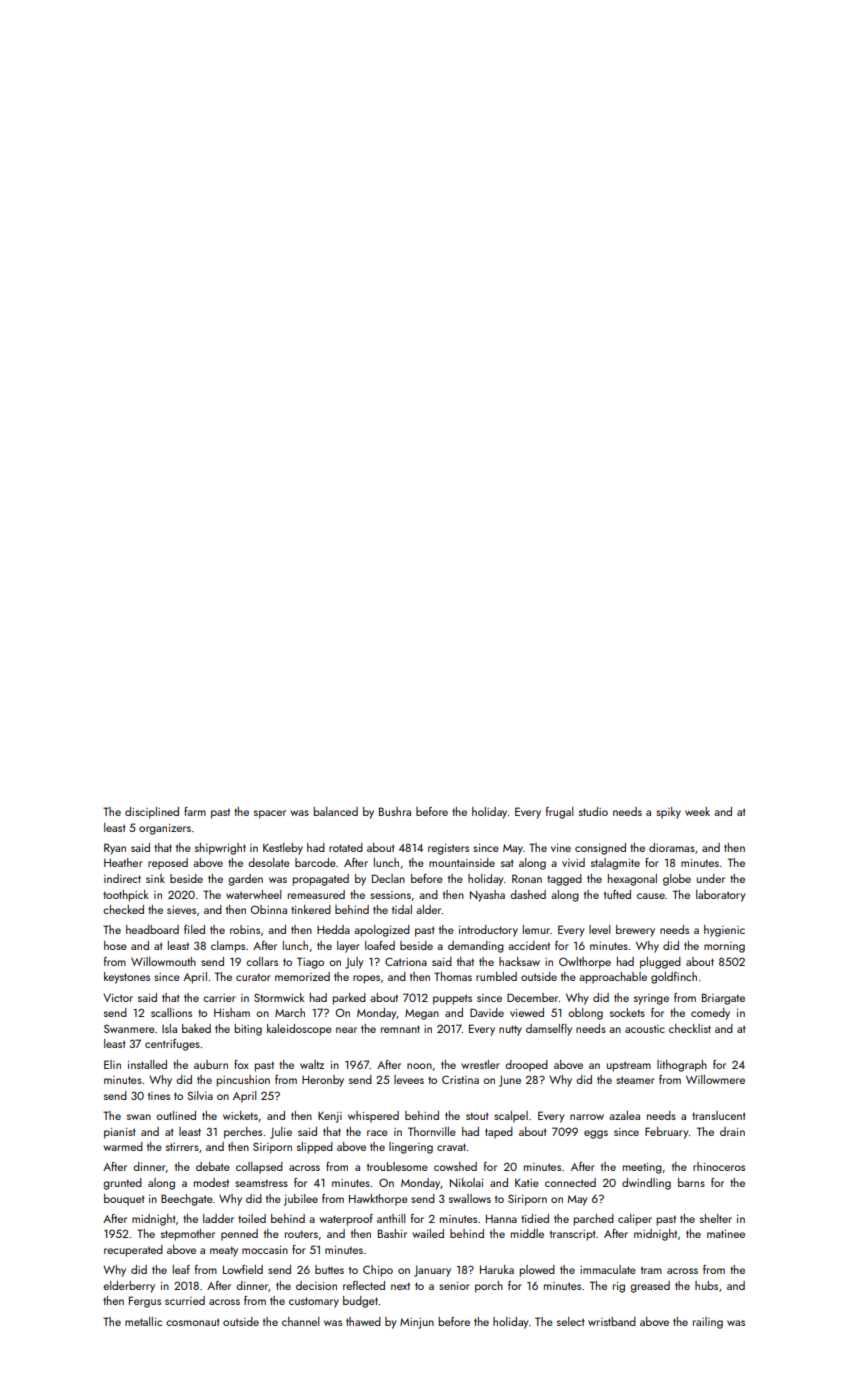 Image resolution: width=849 pixels, height=1400 pixels. Describe the element at coordinates (152, 813) in the page. I see `disciplined` at that location.
